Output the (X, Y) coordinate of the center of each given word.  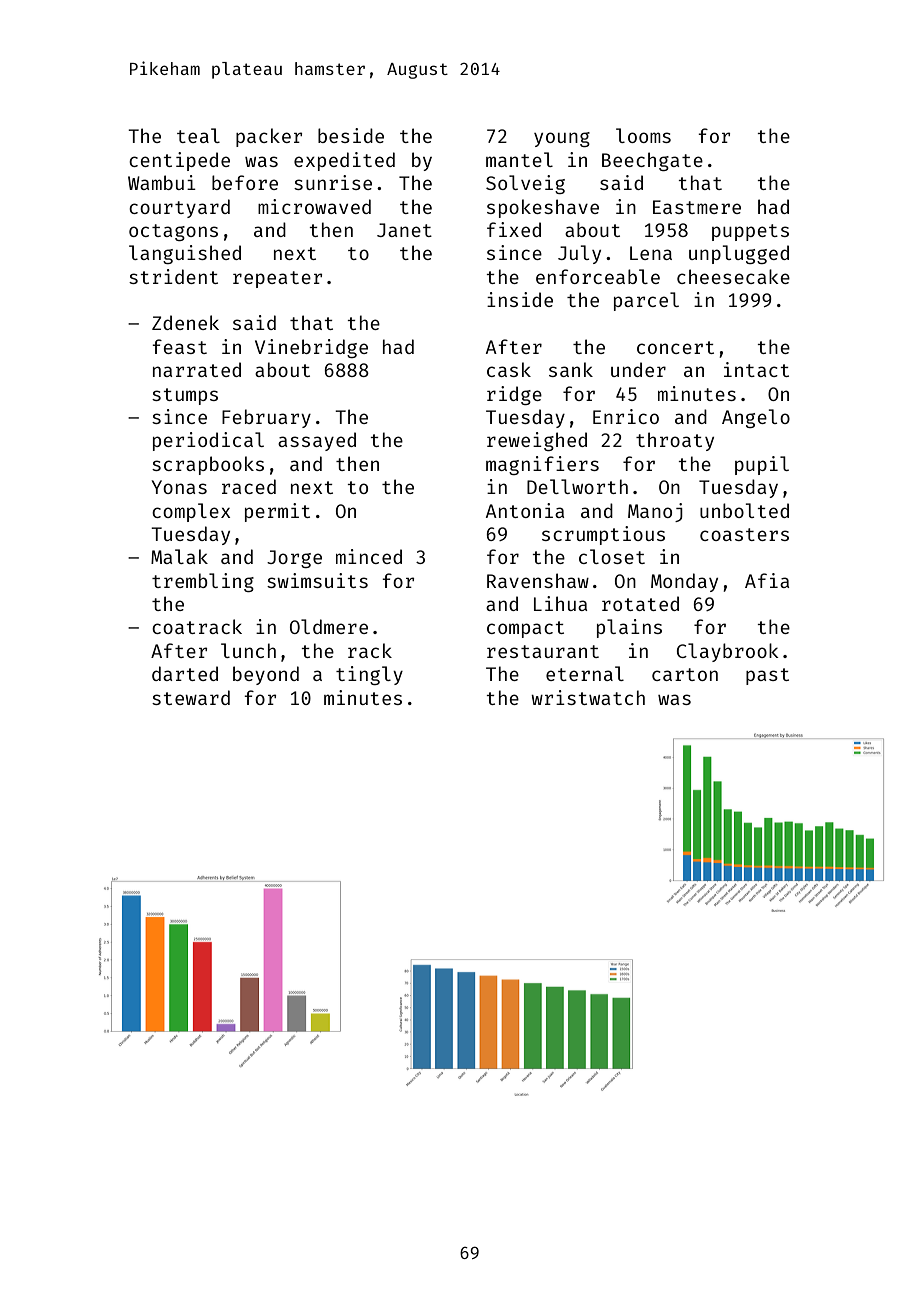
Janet (404, 230)
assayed (317, 441)
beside (351, 135)
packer (269, 137)
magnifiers (542, 465)
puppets (750, 232)
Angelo (756, 418)
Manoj (655, 512)
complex (191, 512)
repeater (277, 279)
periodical (208, 441)
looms (643, 135)
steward (191, 697)
